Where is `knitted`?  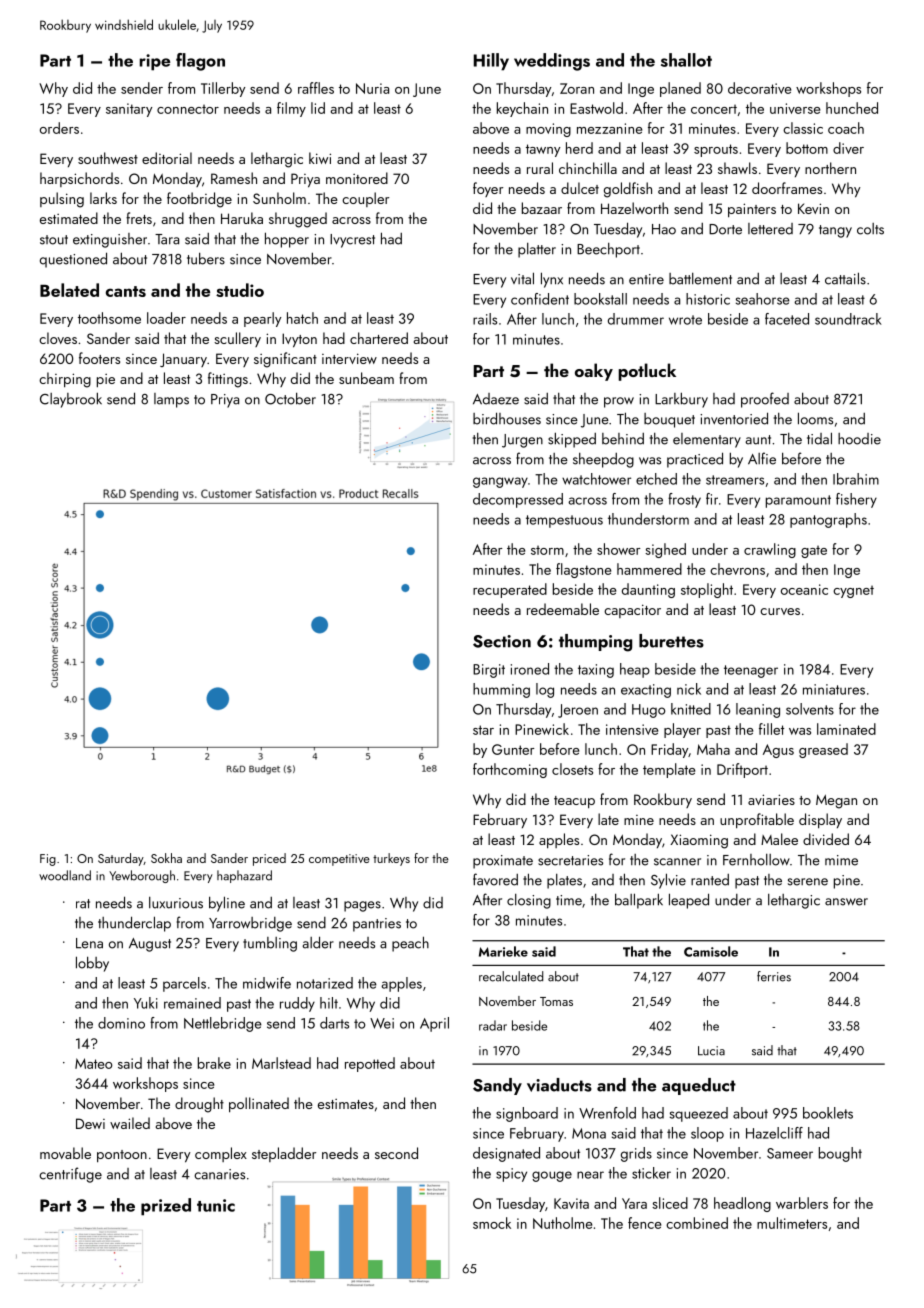 knitted is located at coordinates (691, 709).
